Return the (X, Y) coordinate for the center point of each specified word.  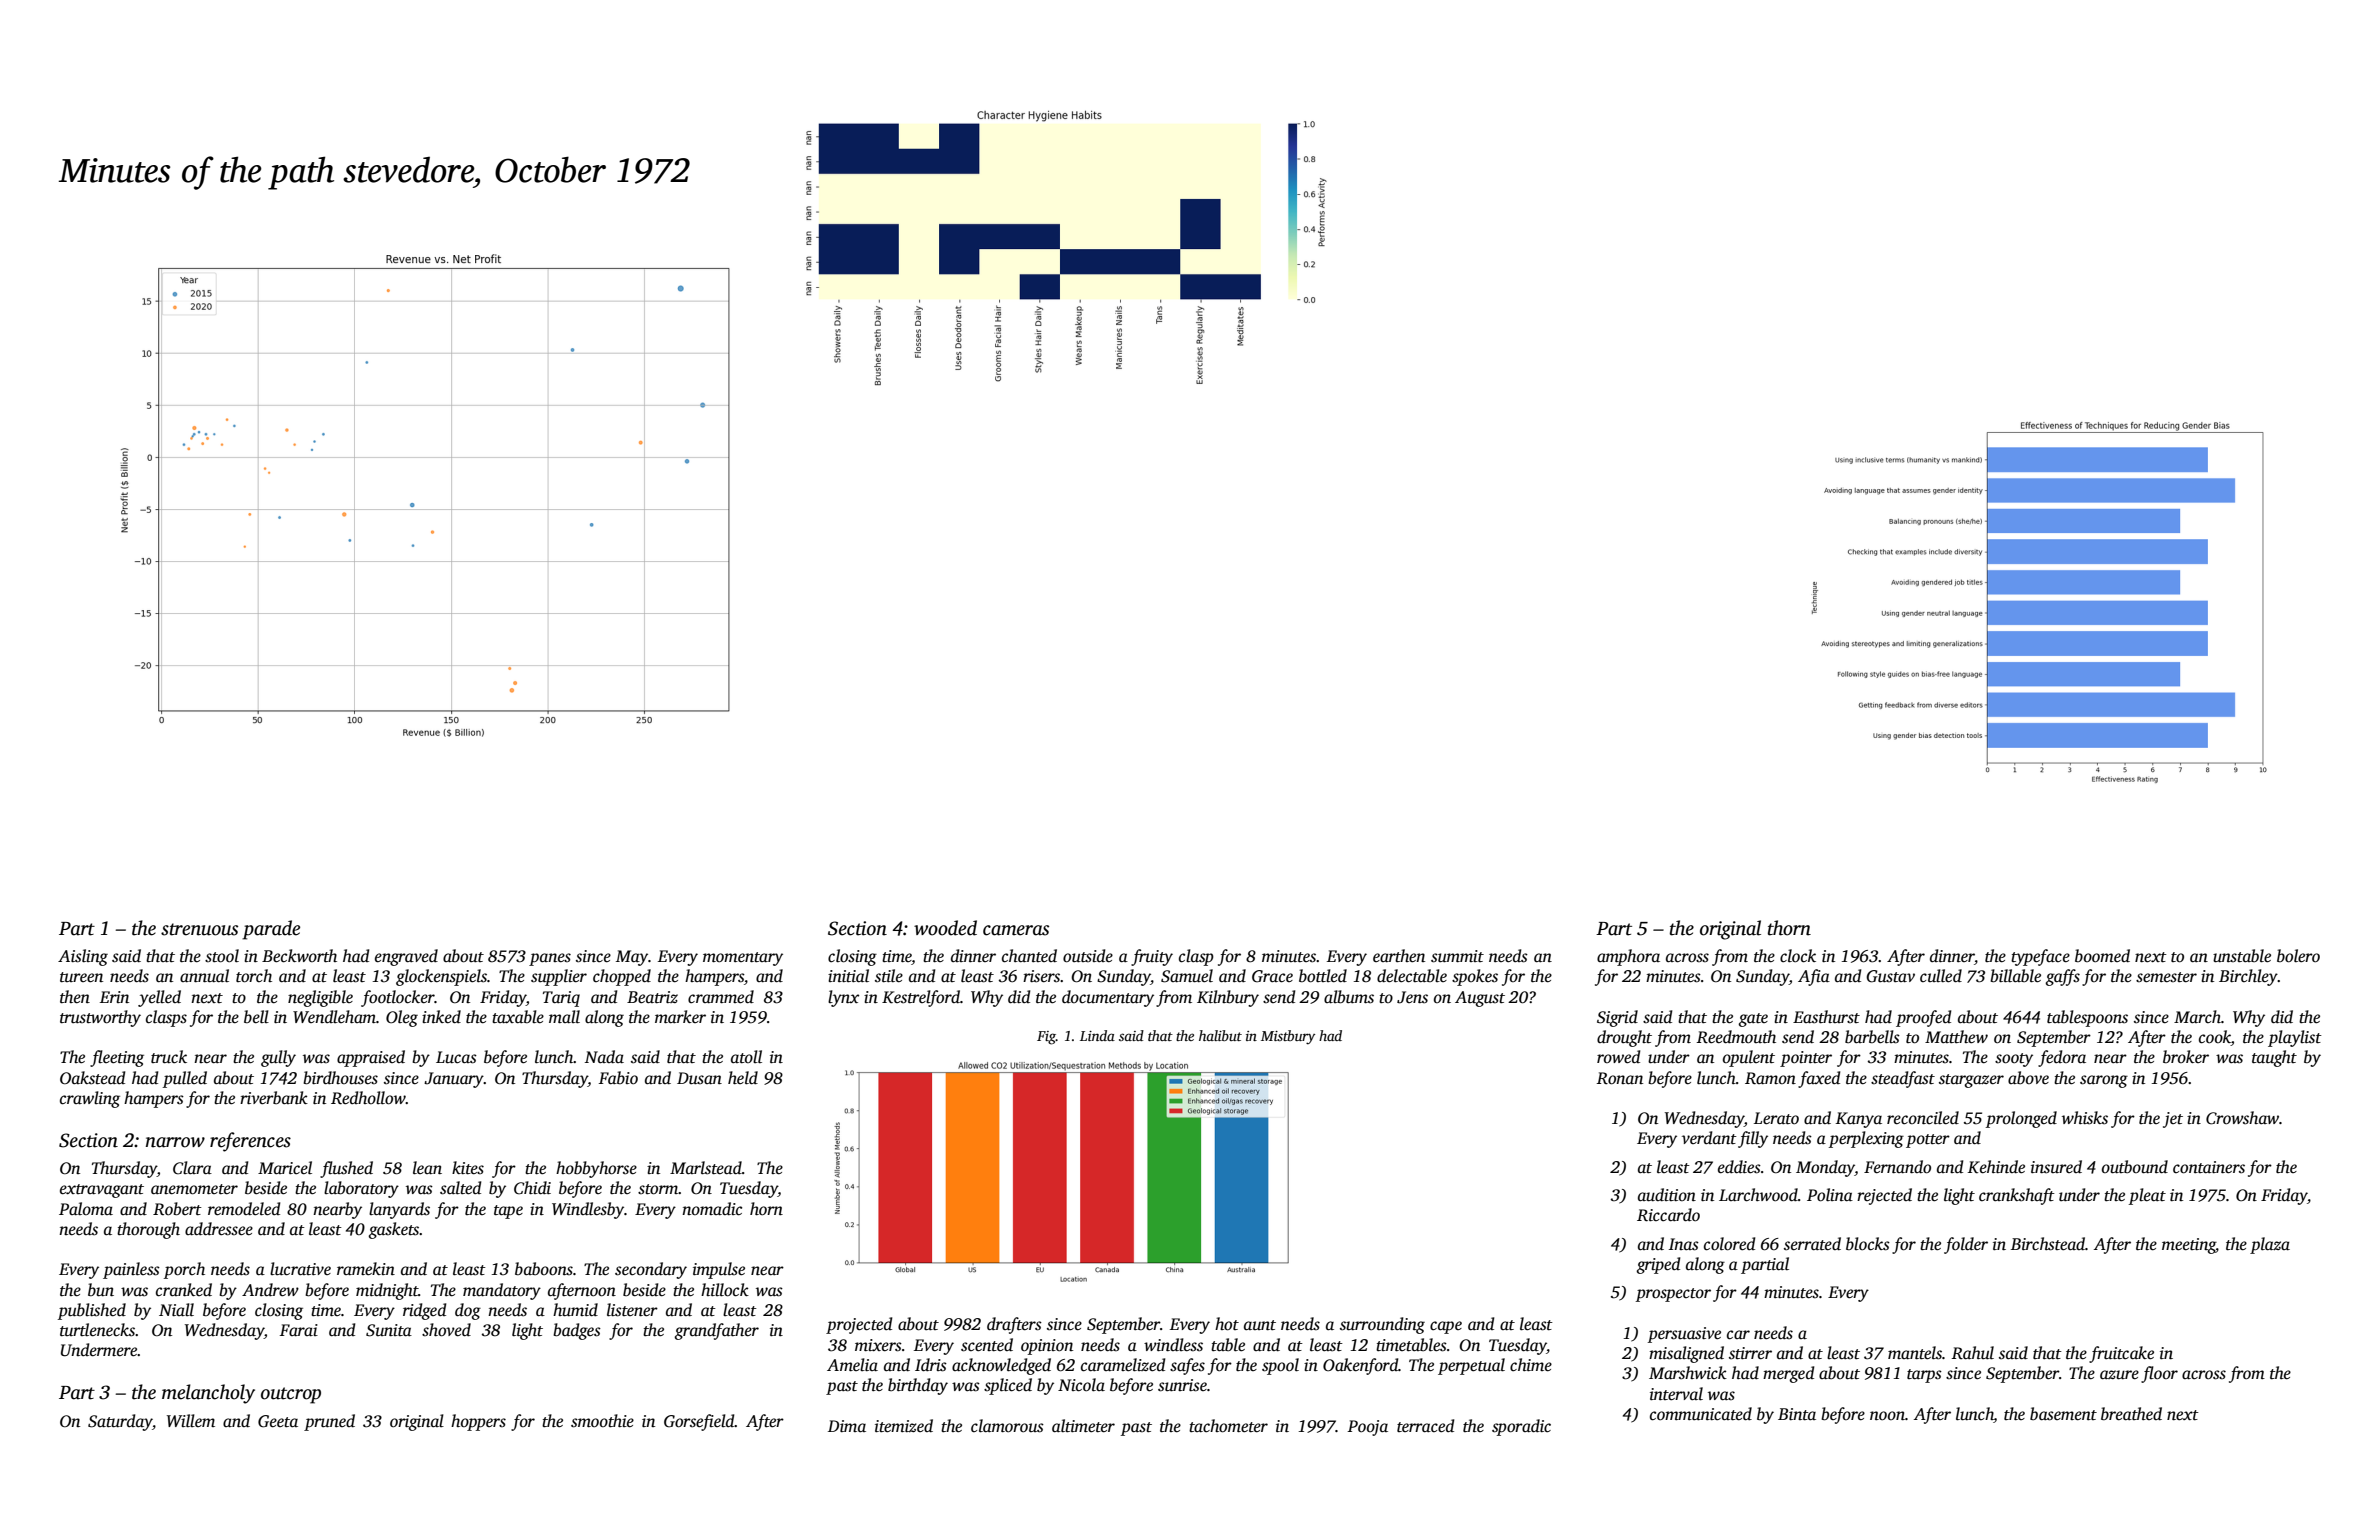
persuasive (1684, 1335)
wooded (945, 928)
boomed (2102, 955)
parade (271, 930)
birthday (918, 1386)
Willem (191, 1420)
